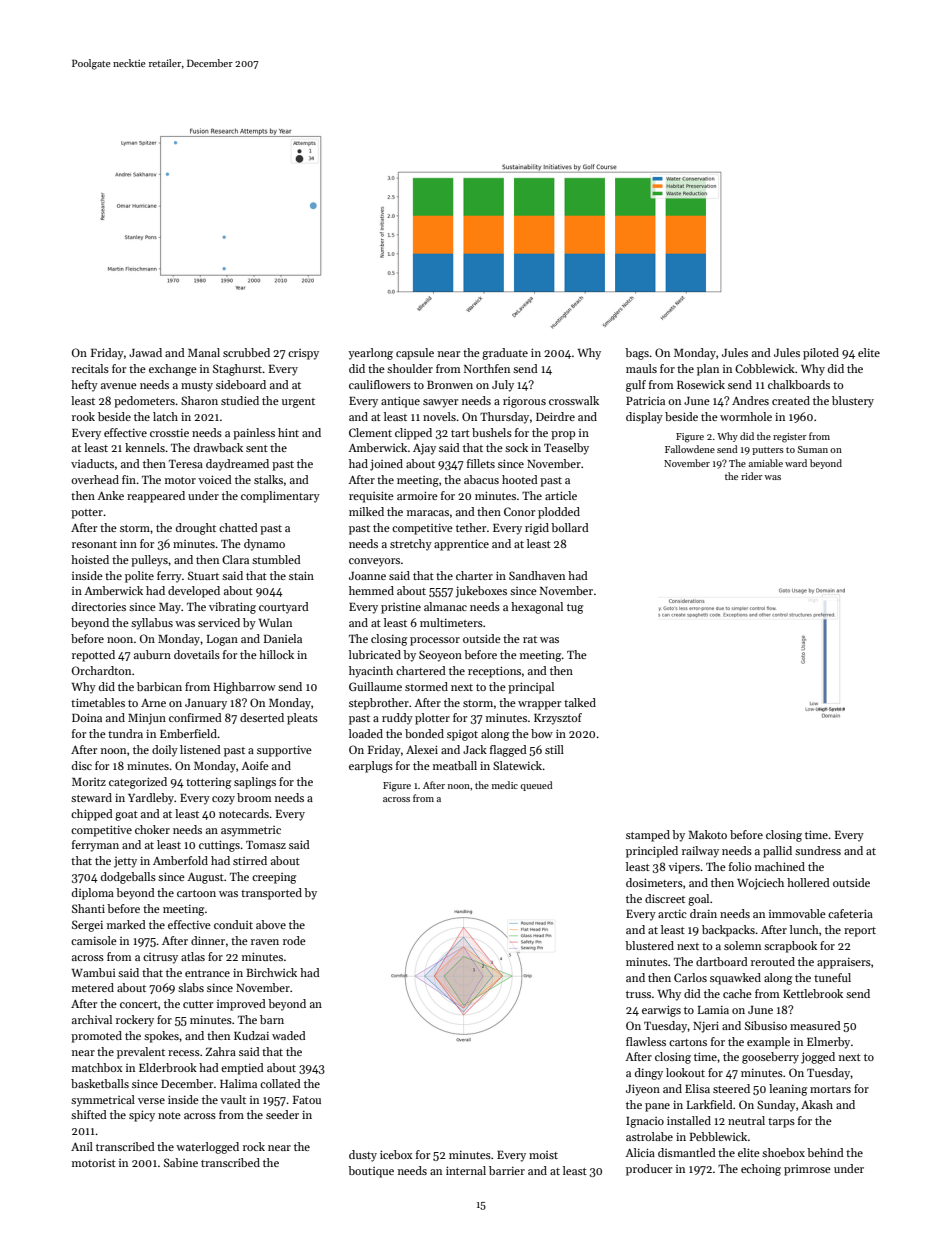 The width and height of the image is (952, 1233). What do you see at coordinates (181, 1162) in the image?
I see `Sabine` at bounding box center [181, 1162].
